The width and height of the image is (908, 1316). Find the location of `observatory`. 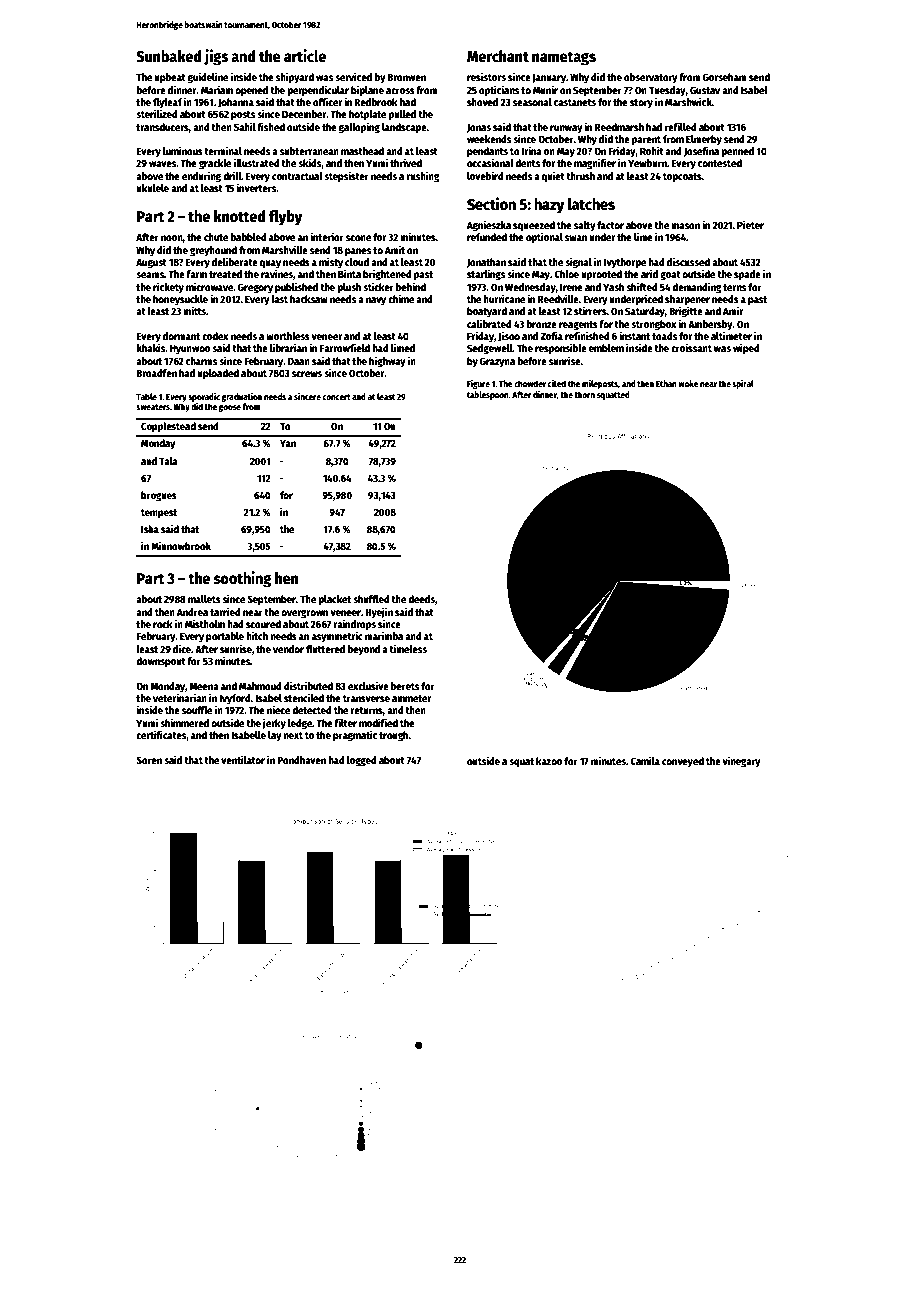

observatory is located at coordinates (651, 78).
